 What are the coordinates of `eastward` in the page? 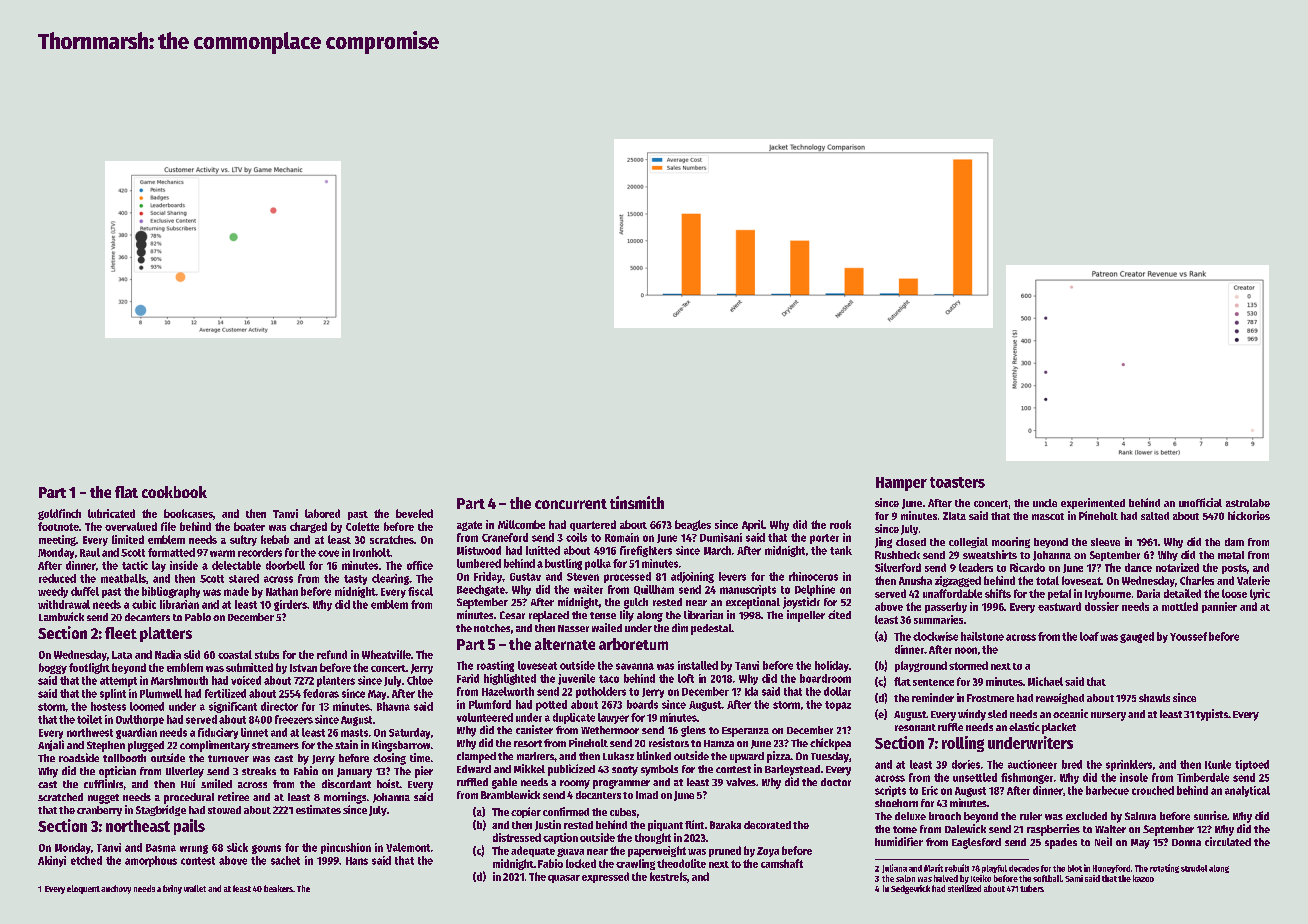 It's located at (1059, 606).
